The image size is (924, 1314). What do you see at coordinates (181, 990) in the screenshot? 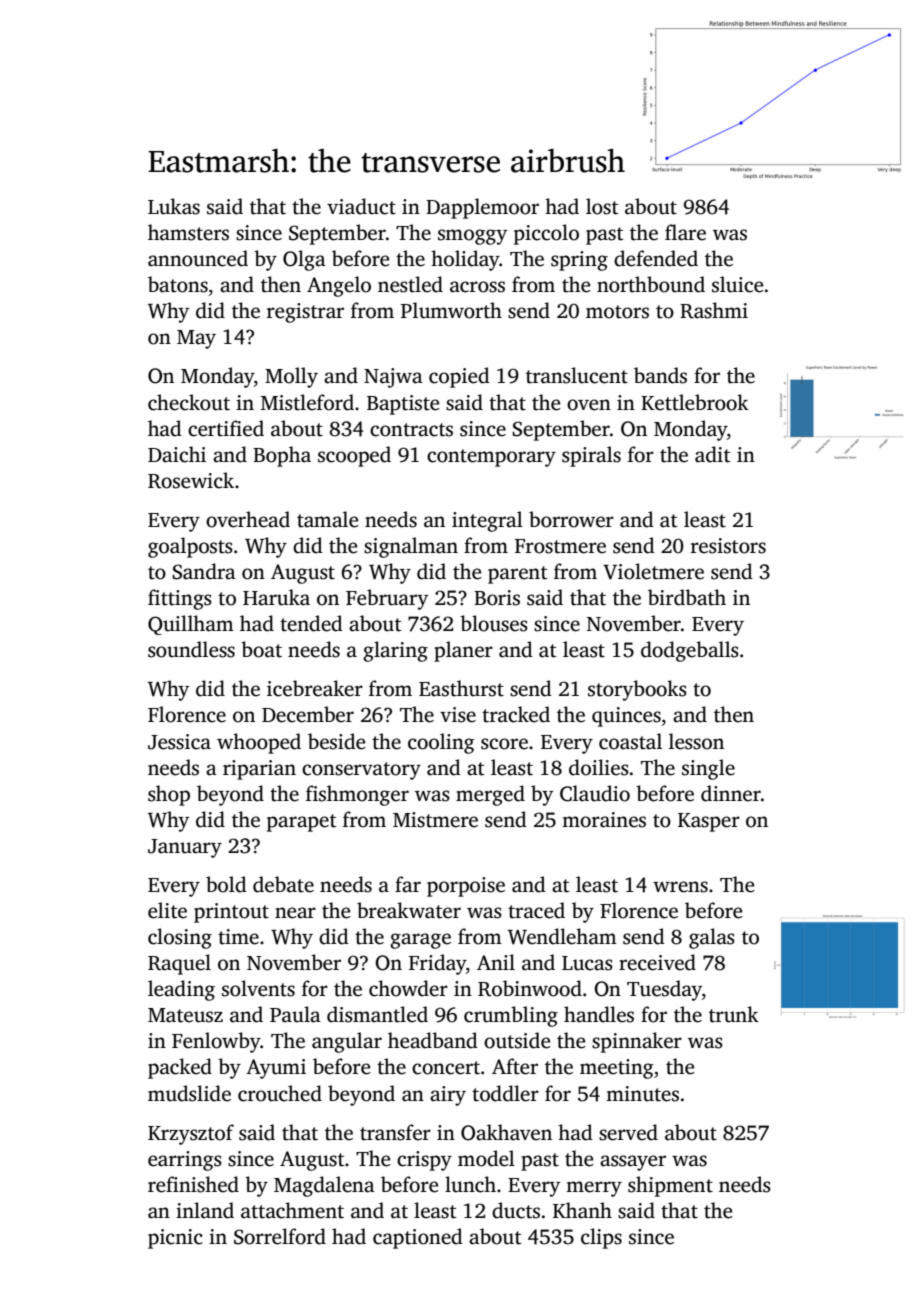
I see `leading` at bounding box center [181, 990].
